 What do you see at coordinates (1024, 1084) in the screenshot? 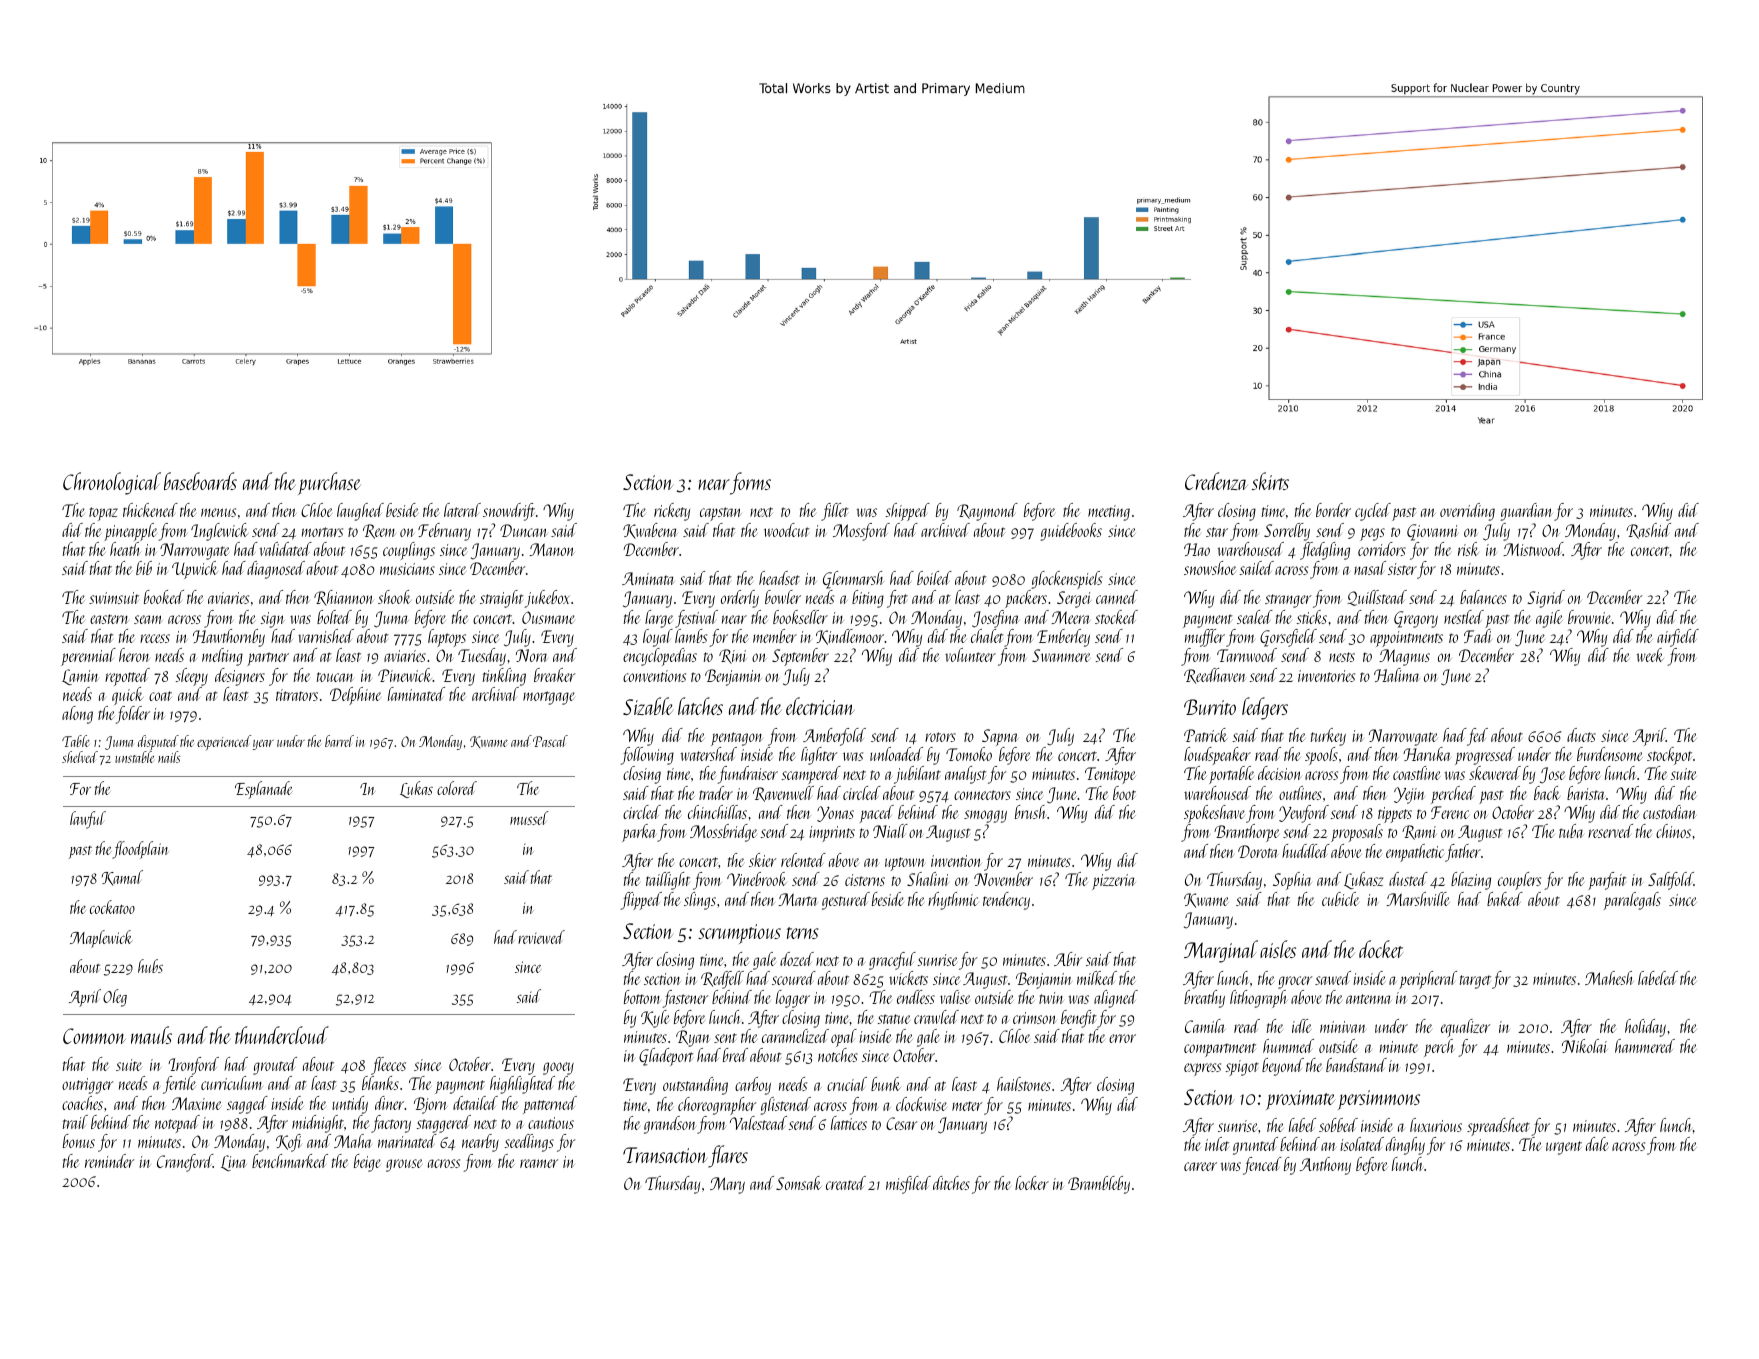
I see `hailstones` at bounding box center [1024, 1084].
